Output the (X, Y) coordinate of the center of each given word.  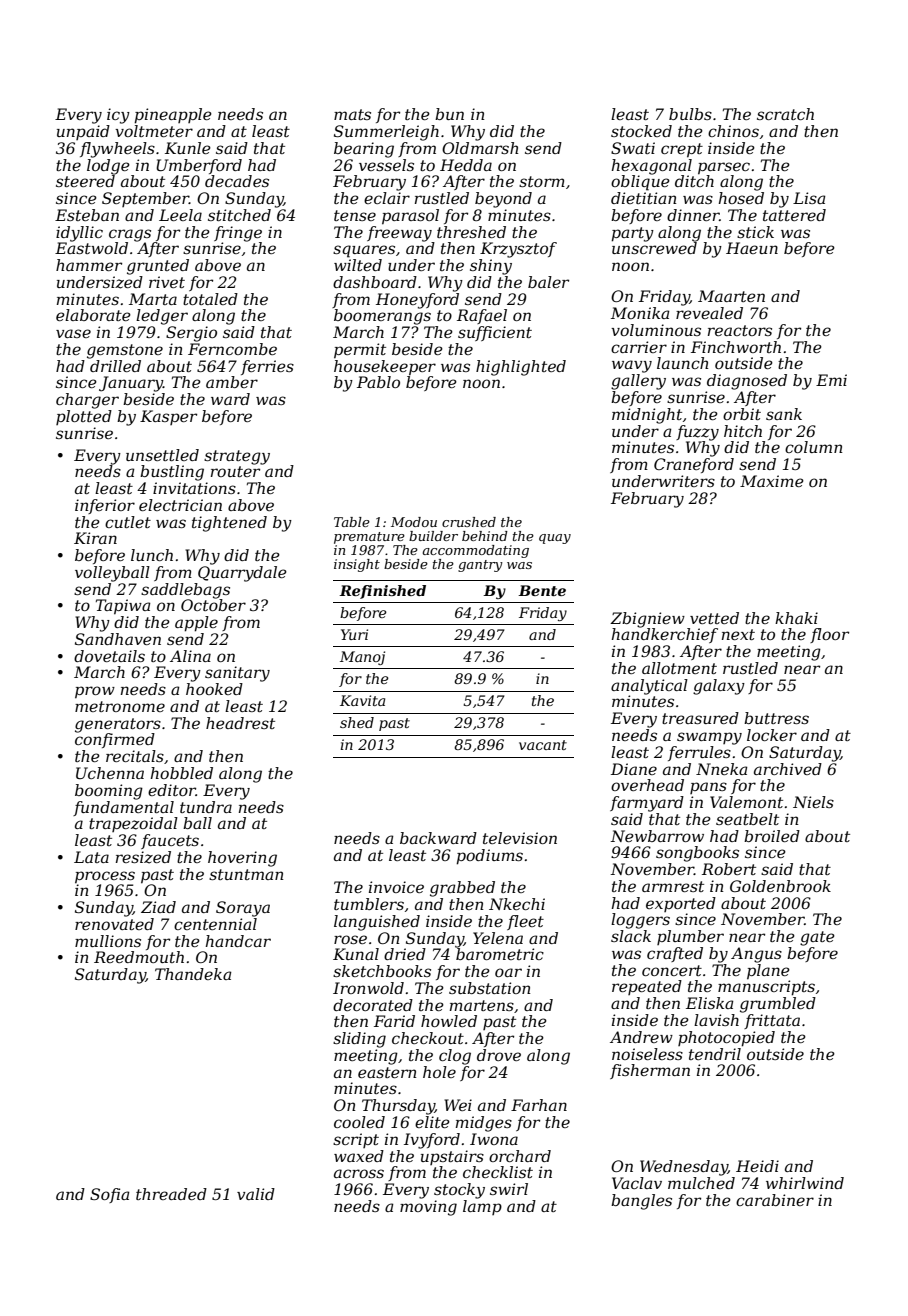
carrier (639, 347)
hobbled (182, 773)
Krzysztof (518, 250)
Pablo (378, 382)
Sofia (109, 1195)
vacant (543, 745)
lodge (108, 167)
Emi (831, 380)
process (105, 877)
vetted (714, 618)
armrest (673, 886)
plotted (84, 417)
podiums (489, 857)
